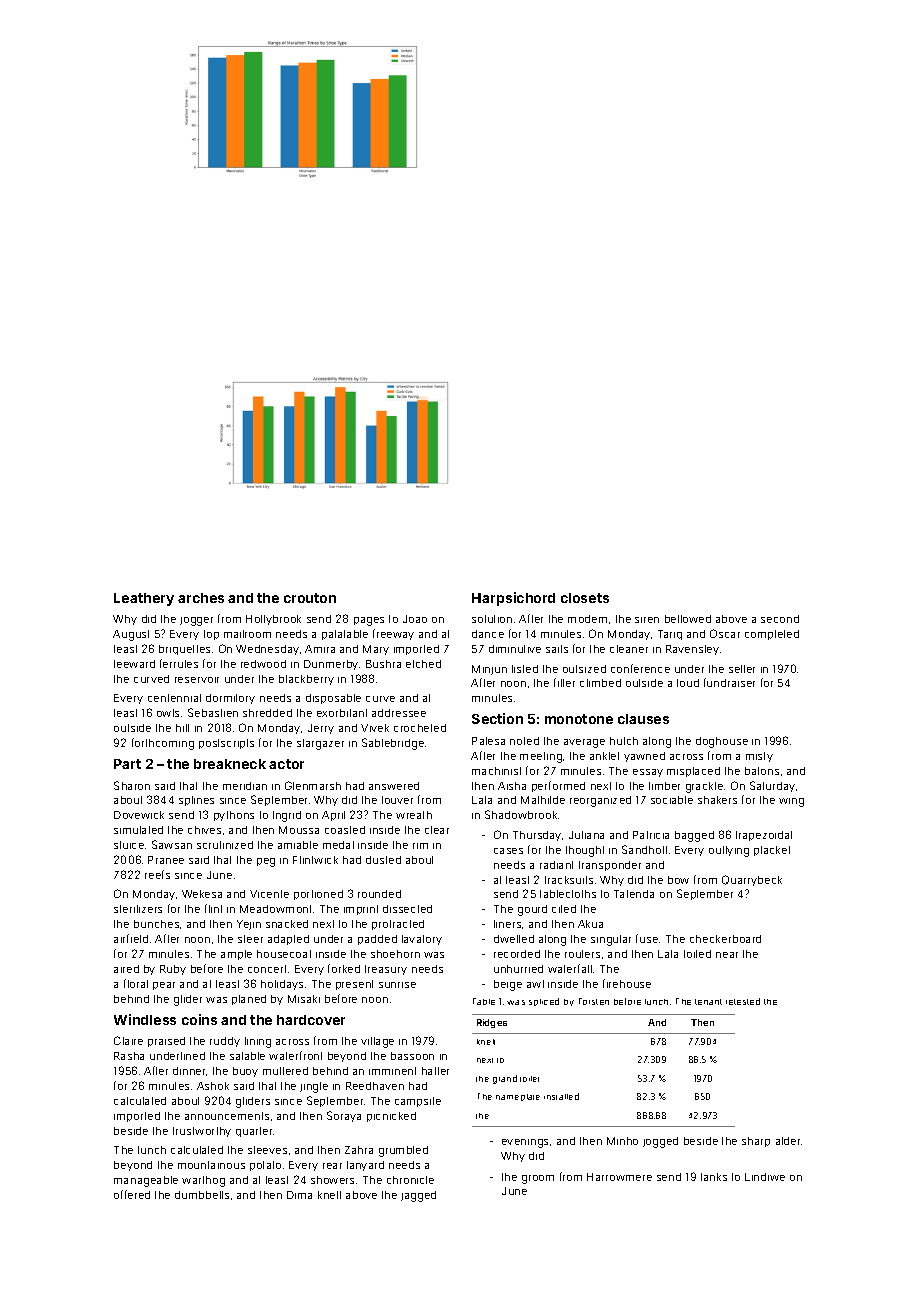 The image size is (924, 1308). What do you see at coordinates (132, 1194) in the screenshot?
I see `offered` at bounding box center [132, 1194].
